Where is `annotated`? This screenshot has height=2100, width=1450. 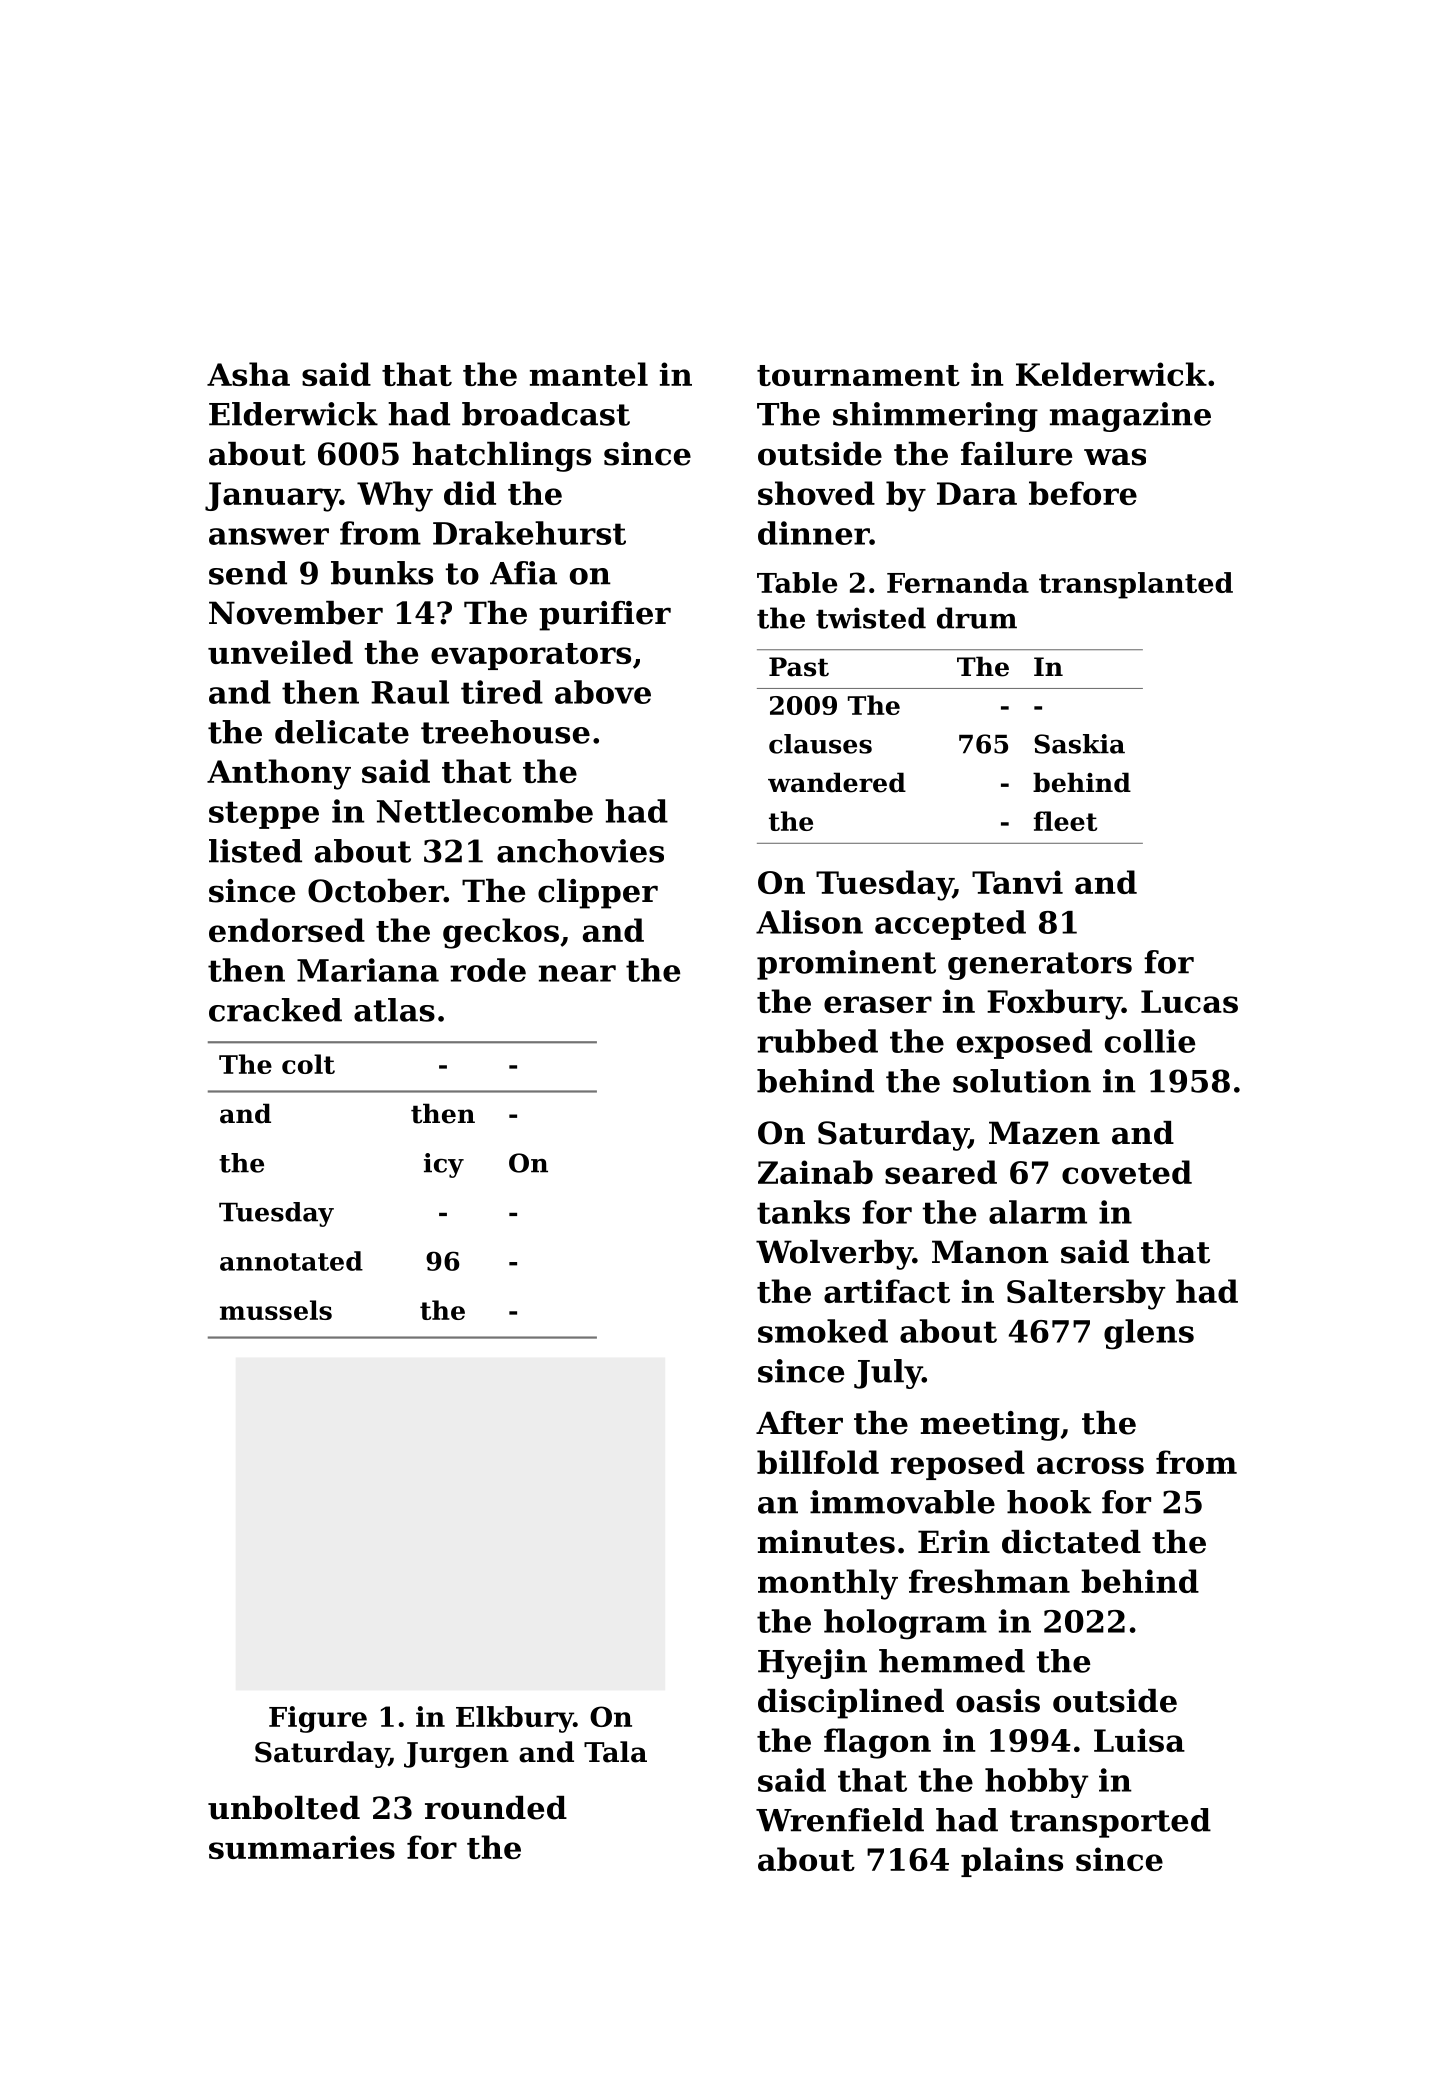
annotated is located at coordinates (291, 1261).
